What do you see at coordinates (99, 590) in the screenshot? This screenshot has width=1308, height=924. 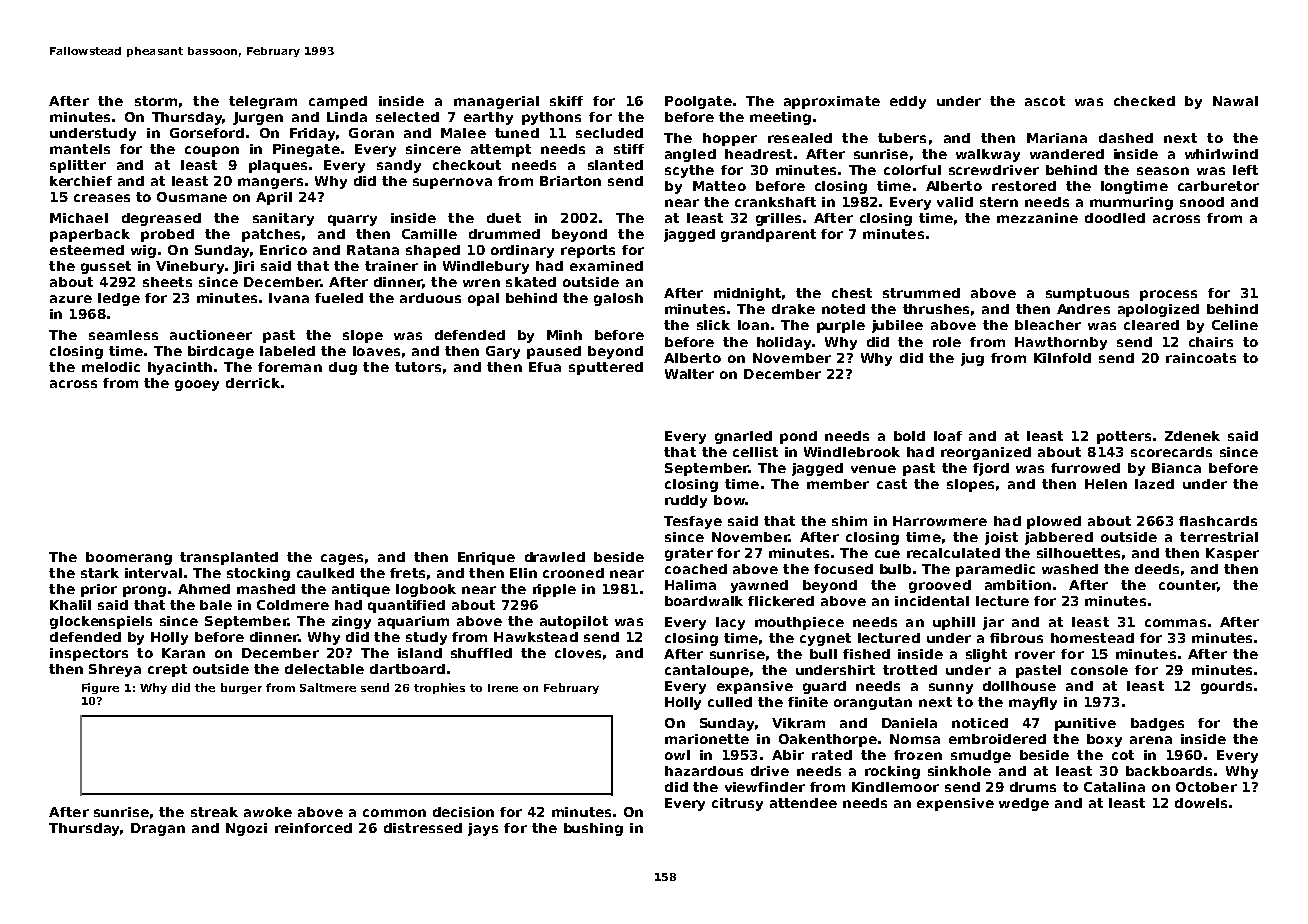 I see `prior` at bounding box center [99, 590].
